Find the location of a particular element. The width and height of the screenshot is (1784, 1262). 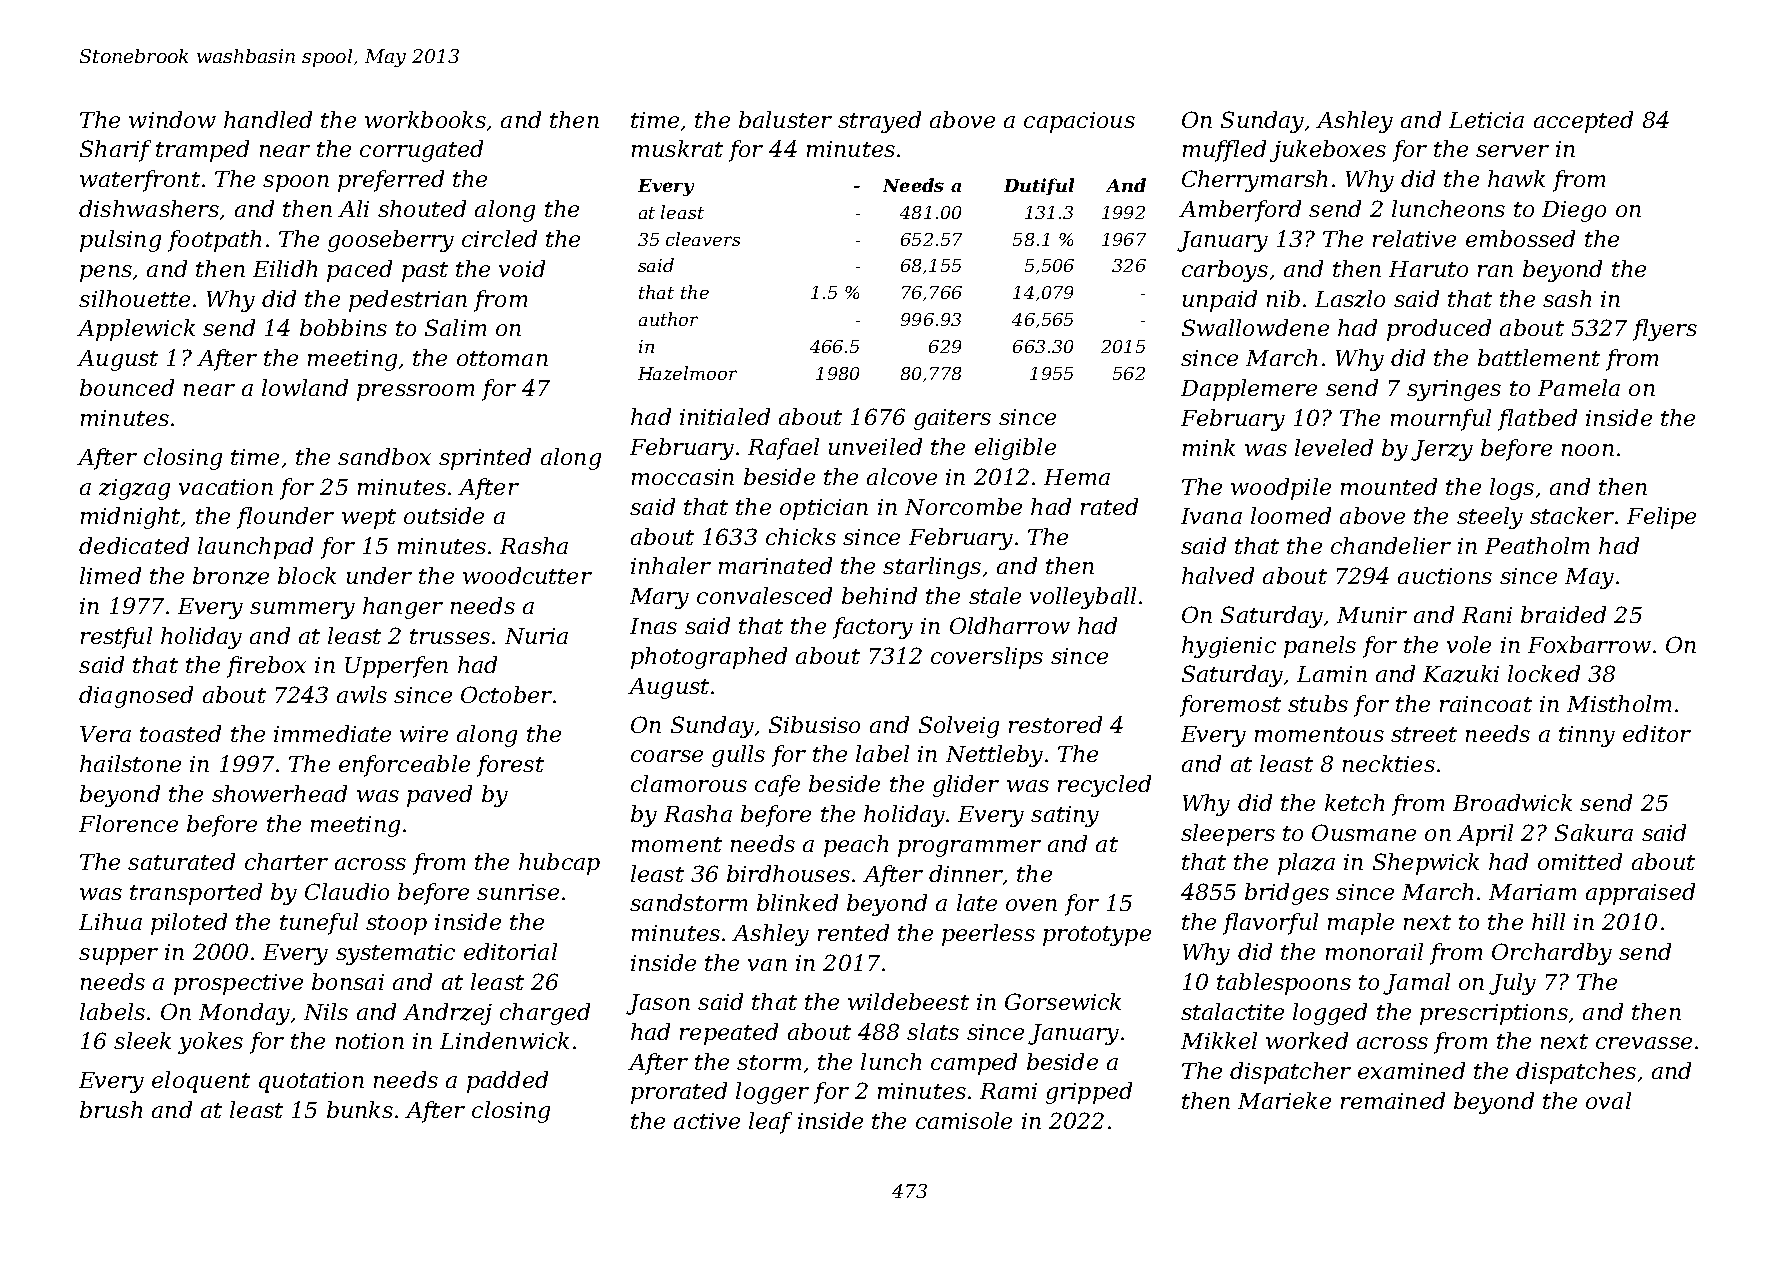

camisole is located at coordinates (964, 1120).
